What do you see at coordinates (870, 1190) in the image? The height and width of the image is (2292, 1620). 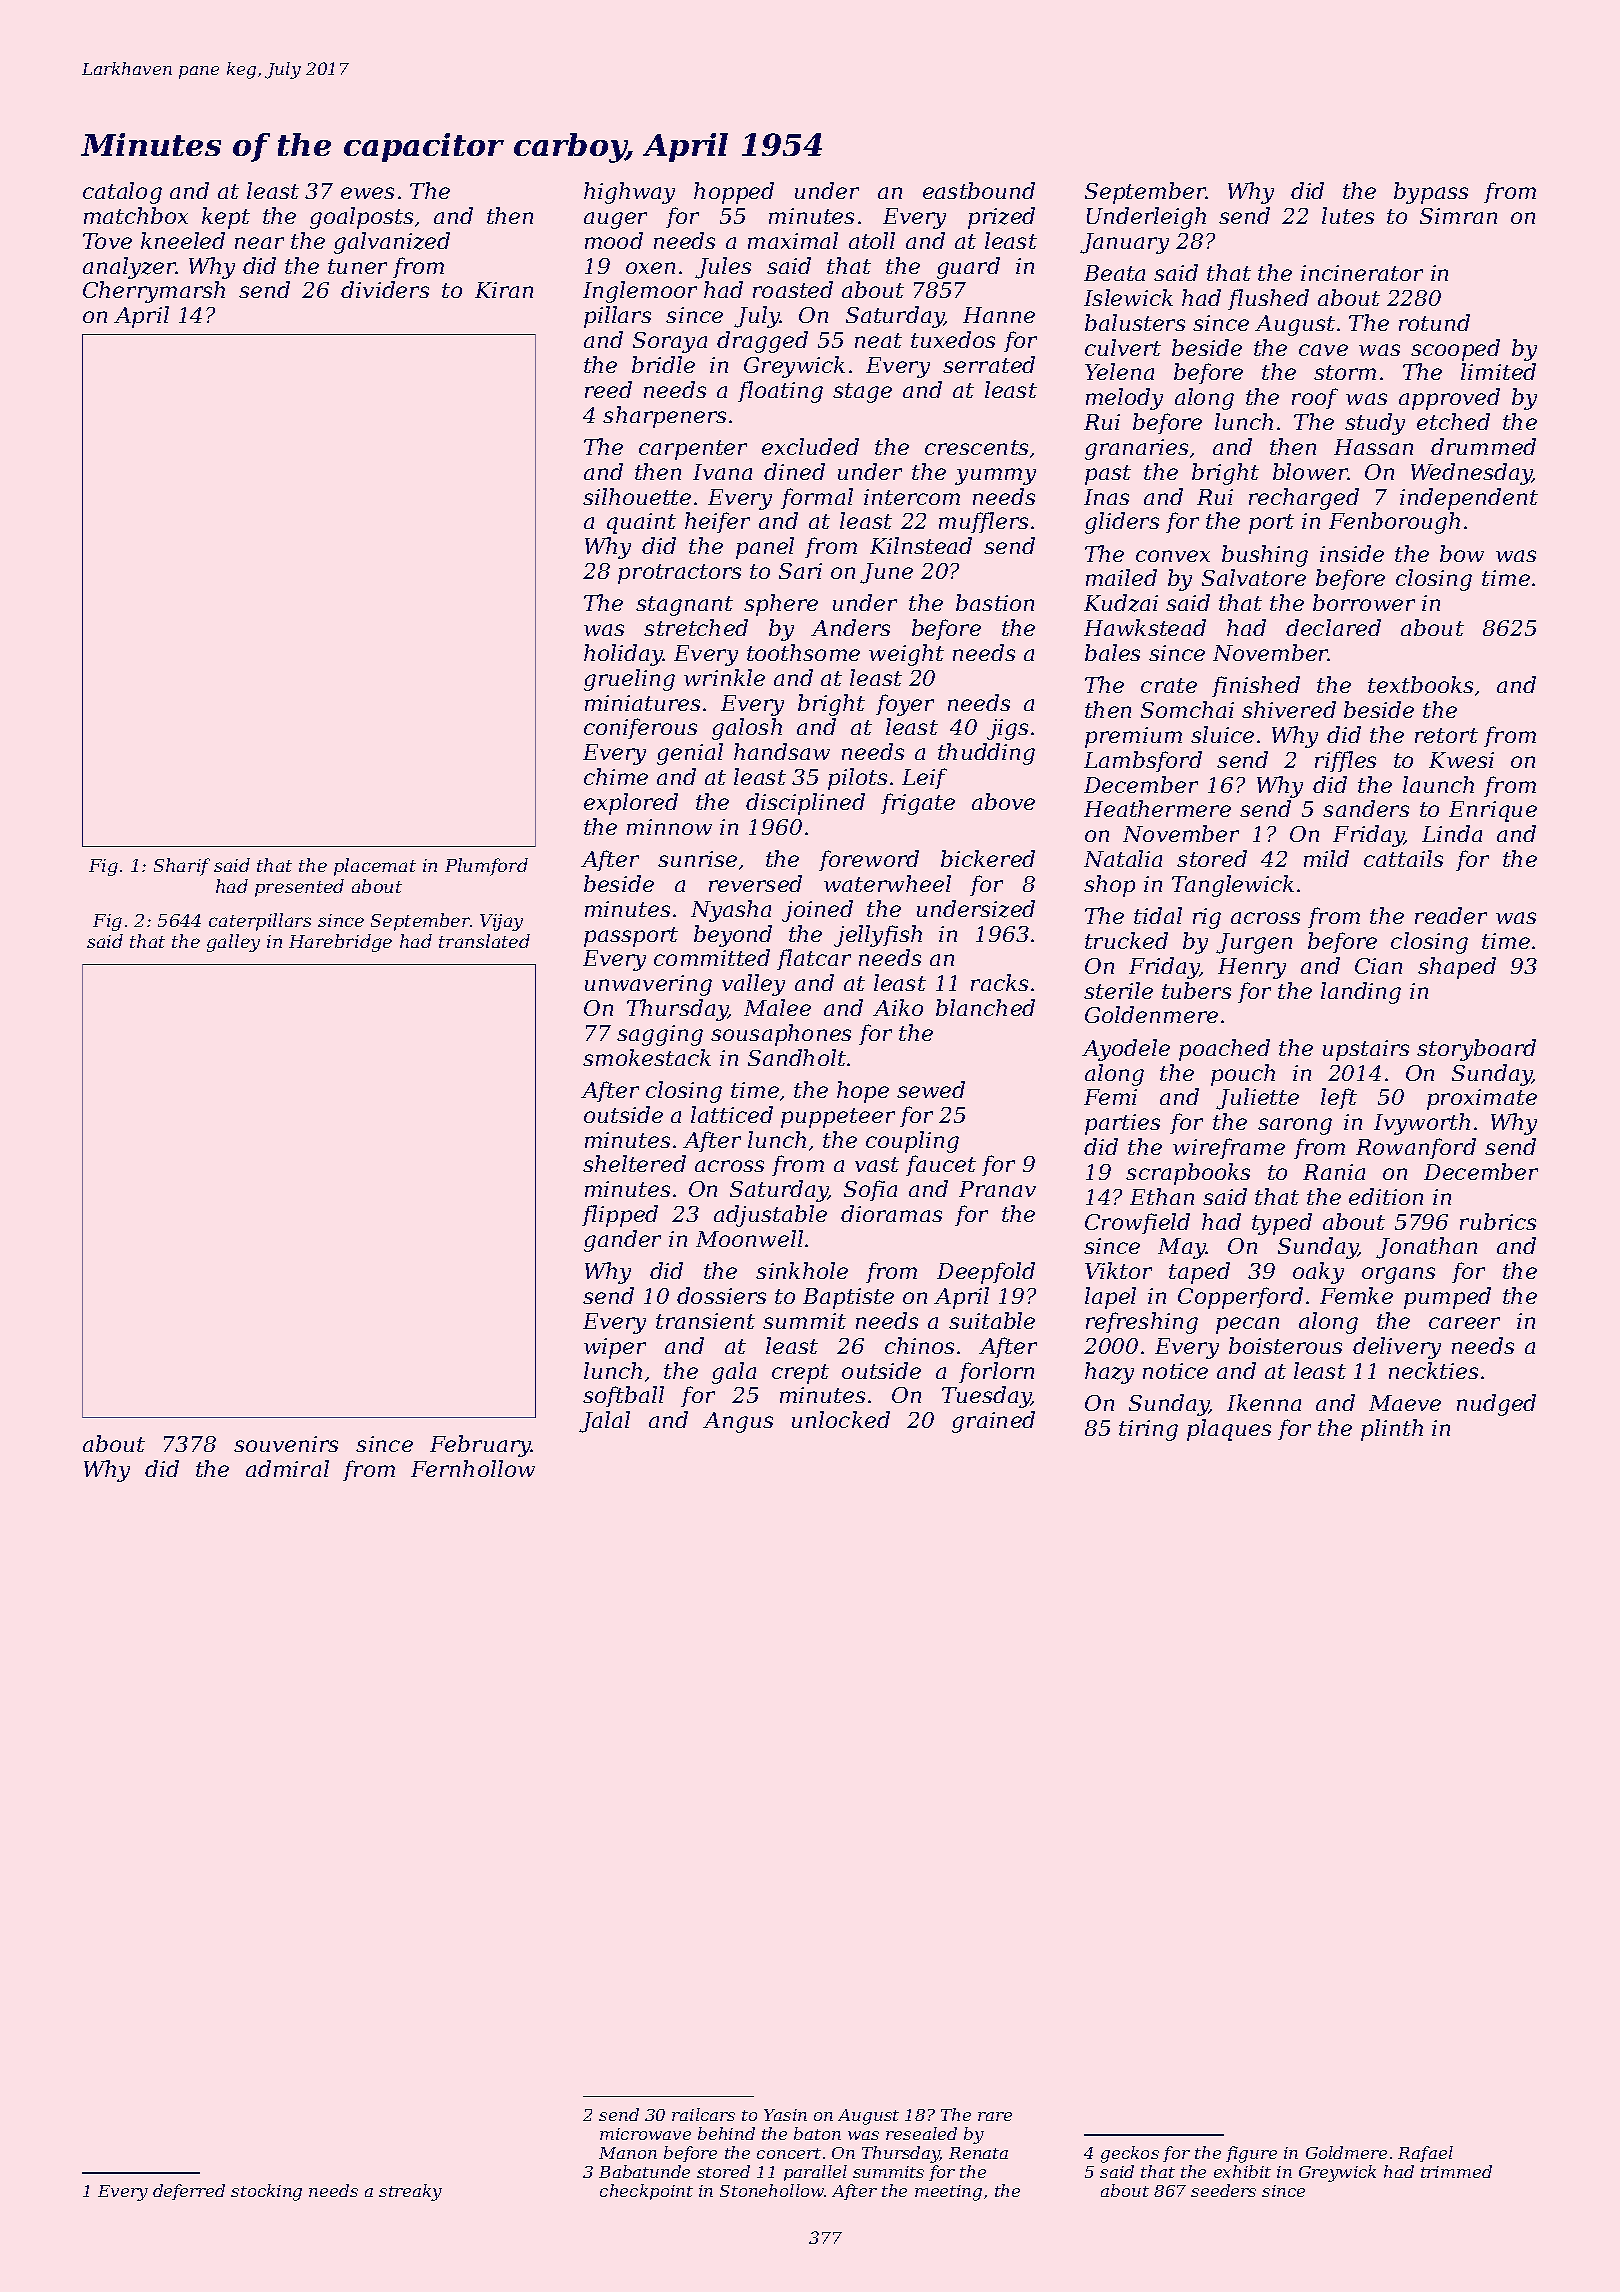 I see `Sofia` at bounding box center [870, 1190].
